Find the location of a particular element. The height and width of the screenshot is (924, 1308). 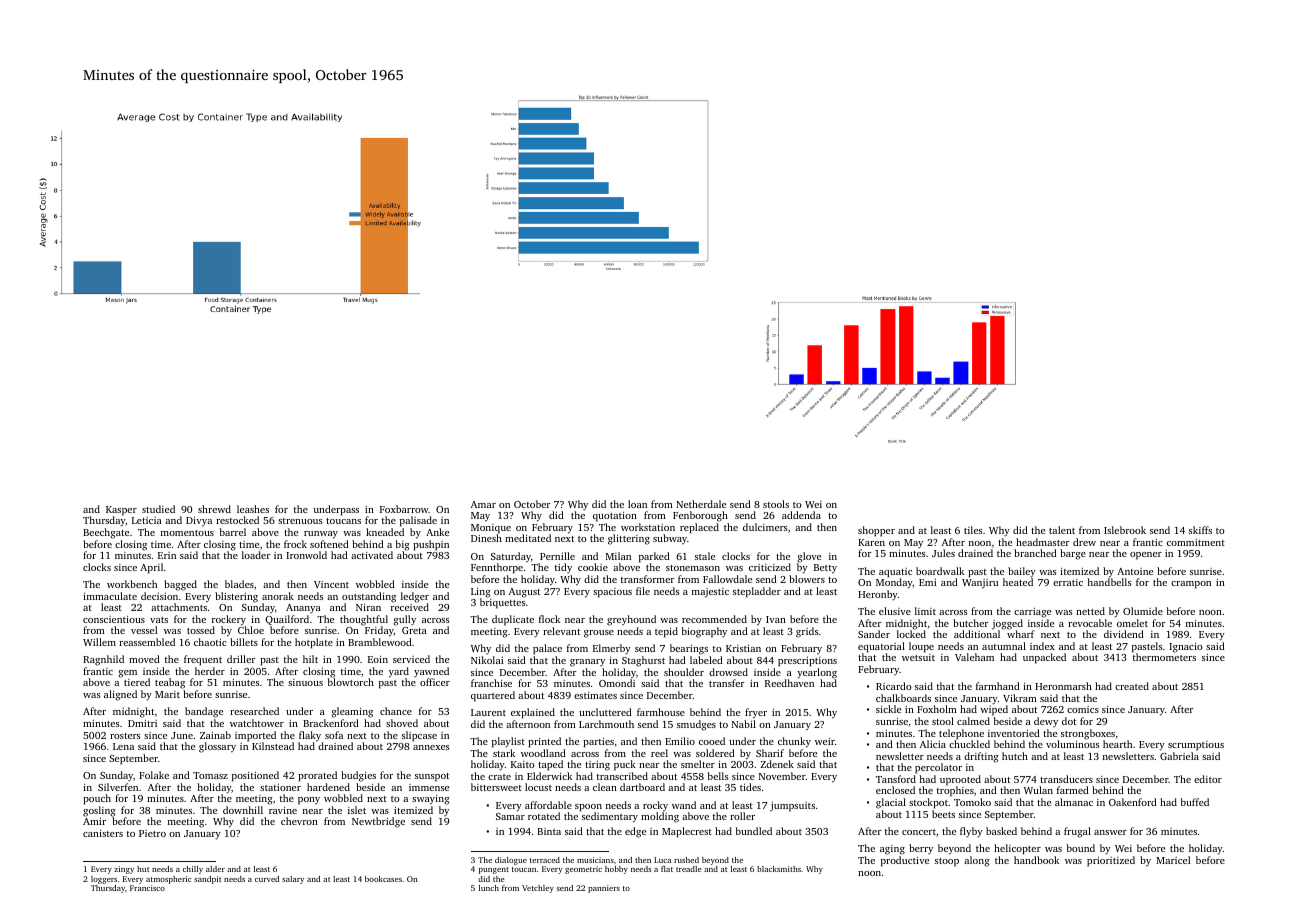

Islebrook is located at coordinates (1125, 530).
